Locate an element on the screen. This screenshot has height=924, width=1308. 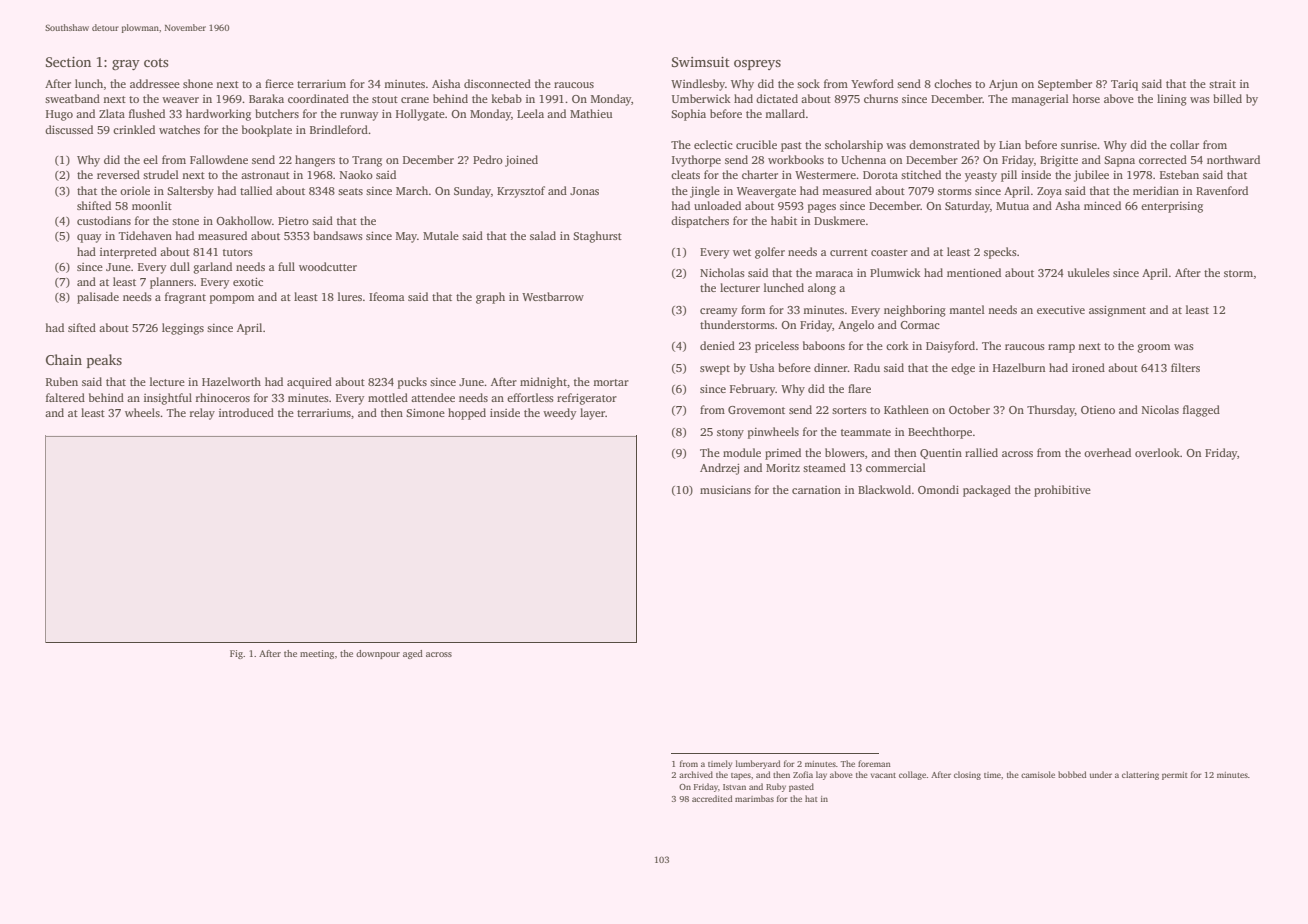
kebab is located at coordinates (506, 98).
